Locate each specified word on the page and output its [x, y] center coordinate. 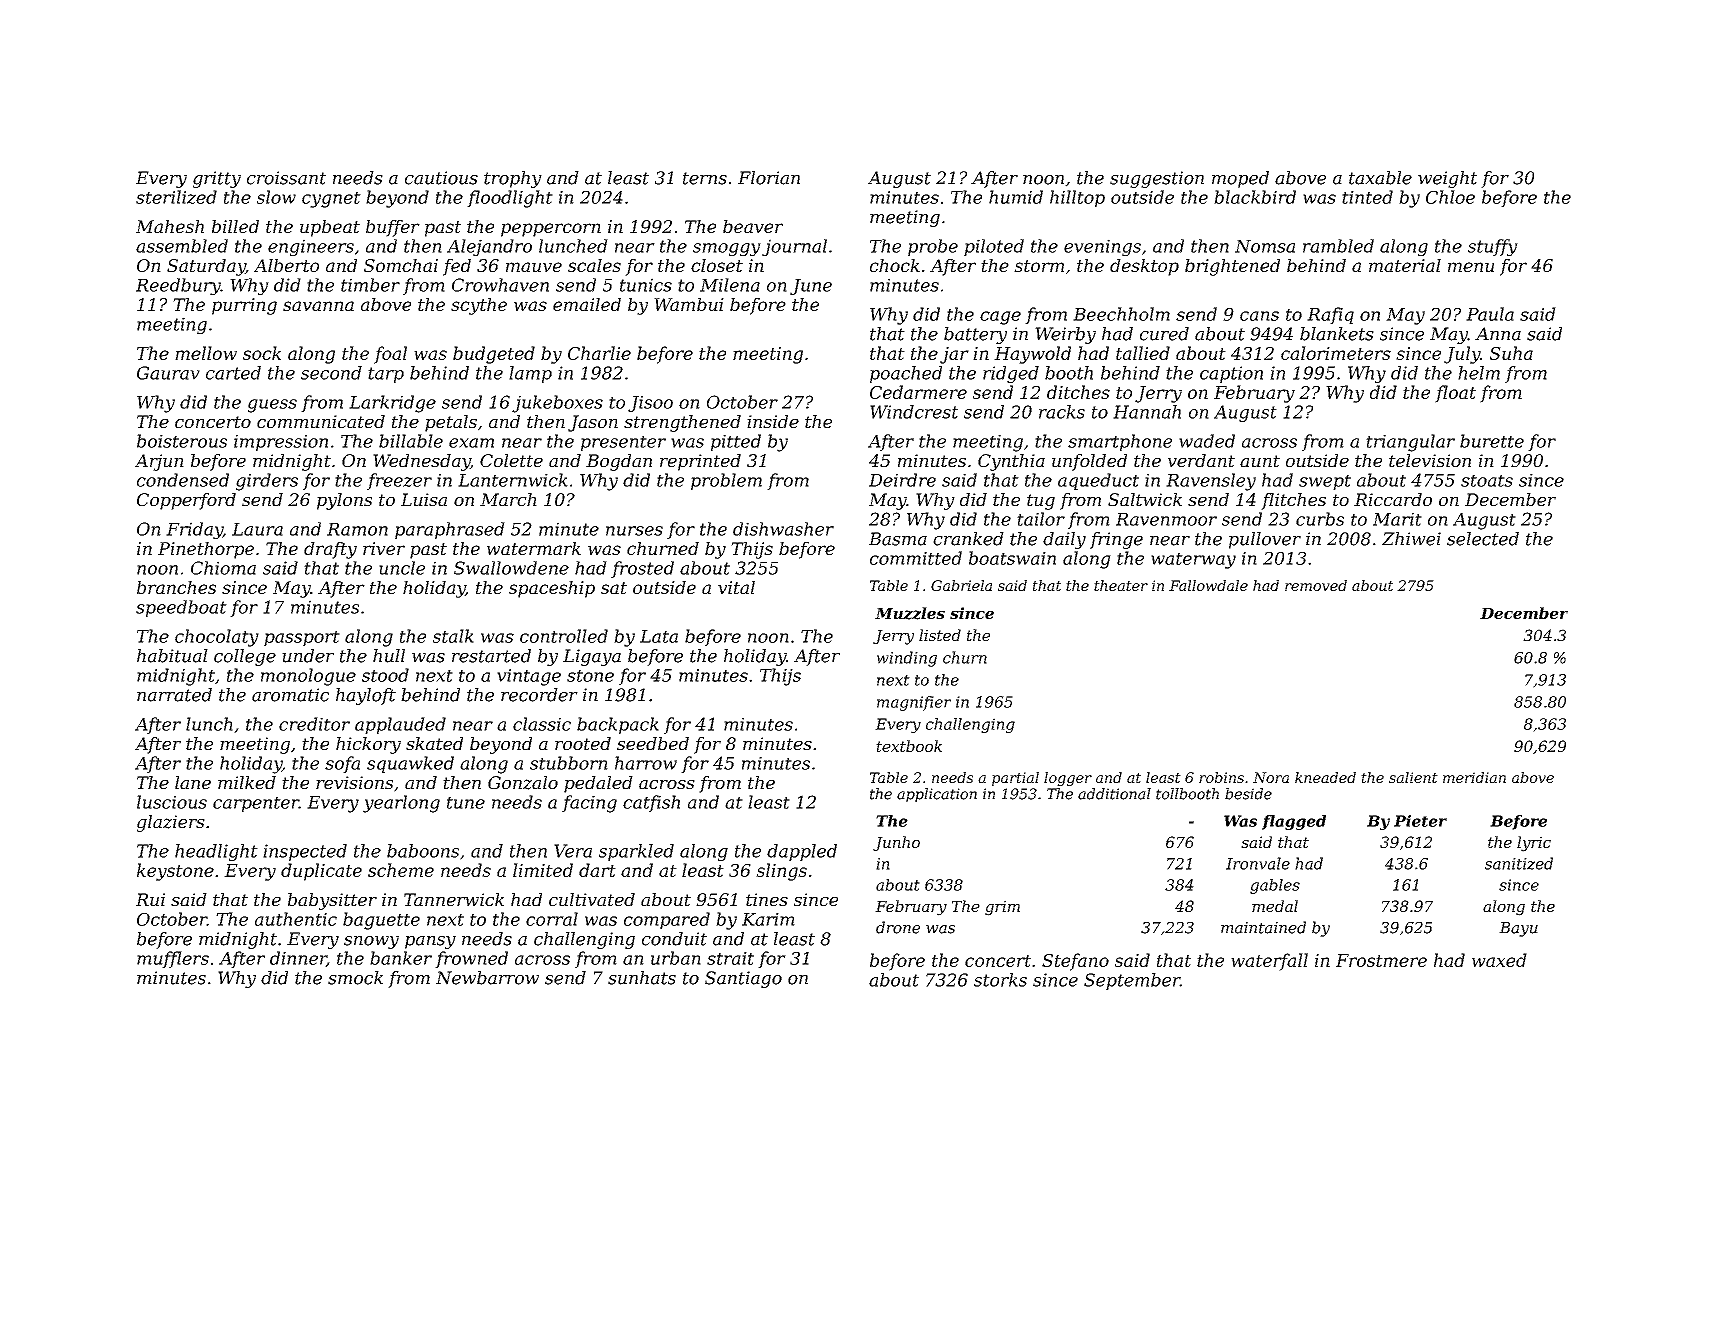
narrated [174, 695]
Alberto [286, 265]
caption [1231, 374]
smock [355, 978]
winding [907, 659]
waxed [1499, 960]
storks [1000, 980]
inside [773, 421]
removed [1316, 585]
